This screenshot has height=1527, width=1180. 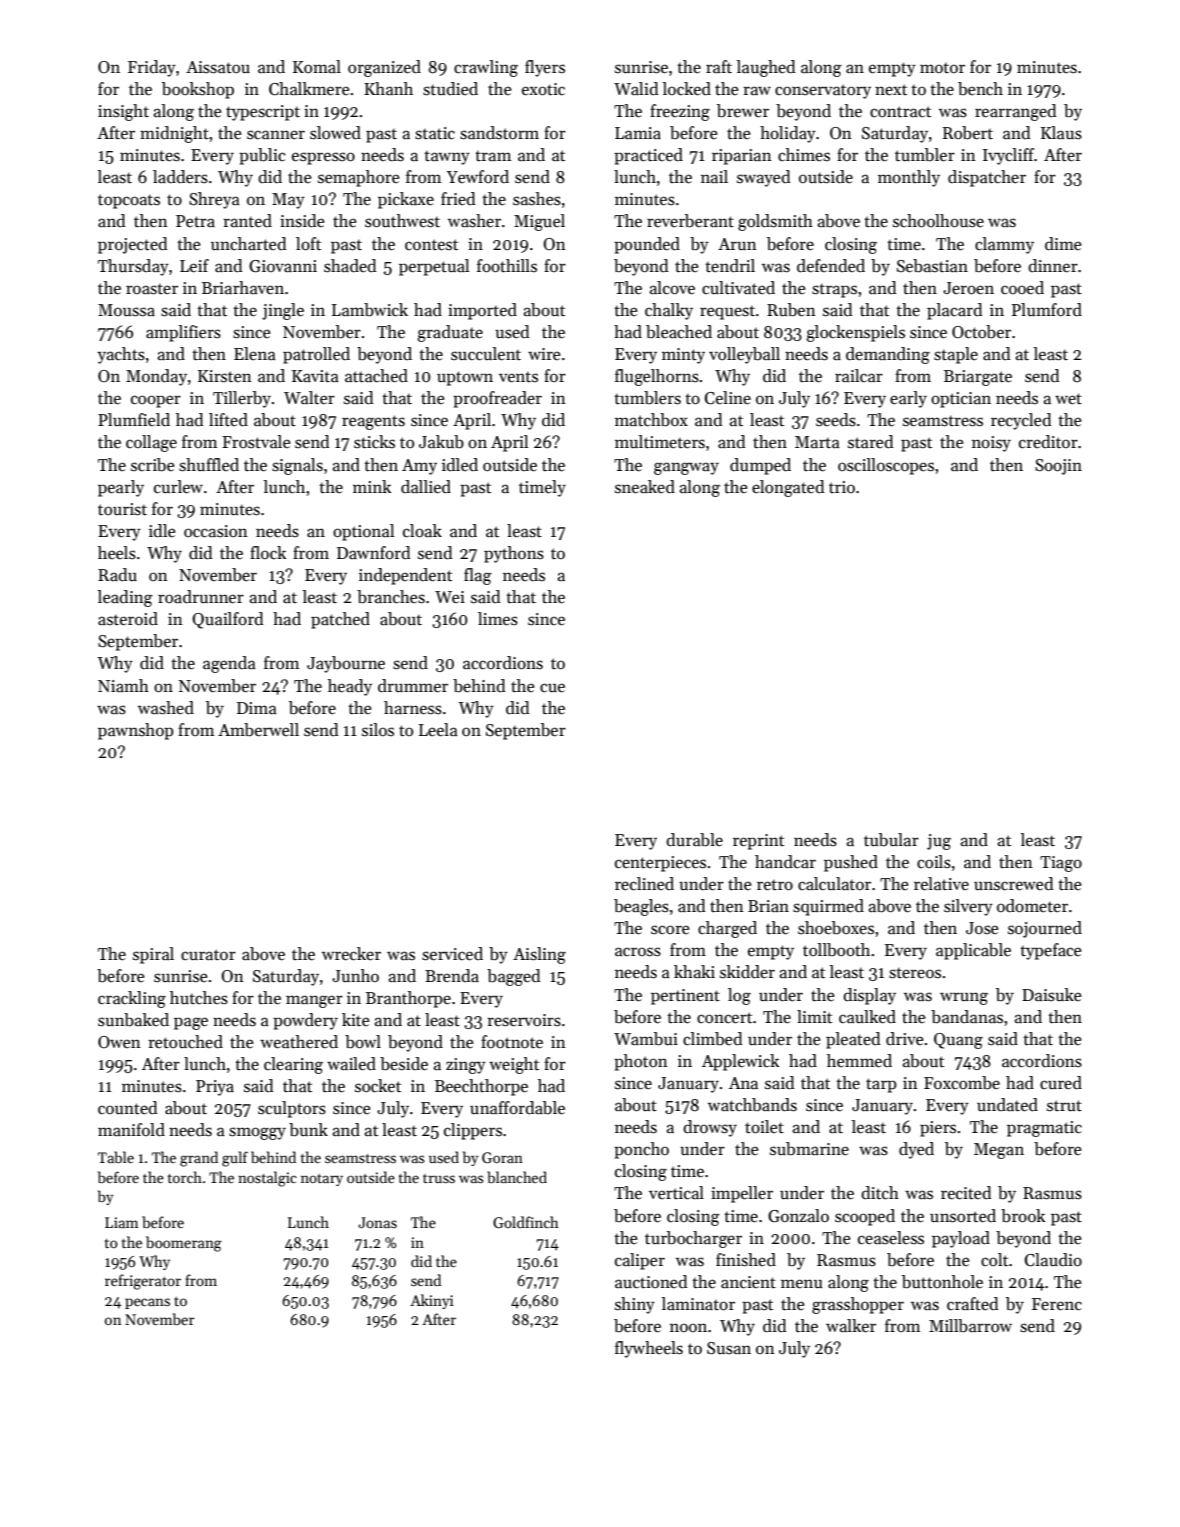 What do you see at coordinates (1032, 906) in the screenshot?
I see `odometer` at bounding box center [1032, 906].
